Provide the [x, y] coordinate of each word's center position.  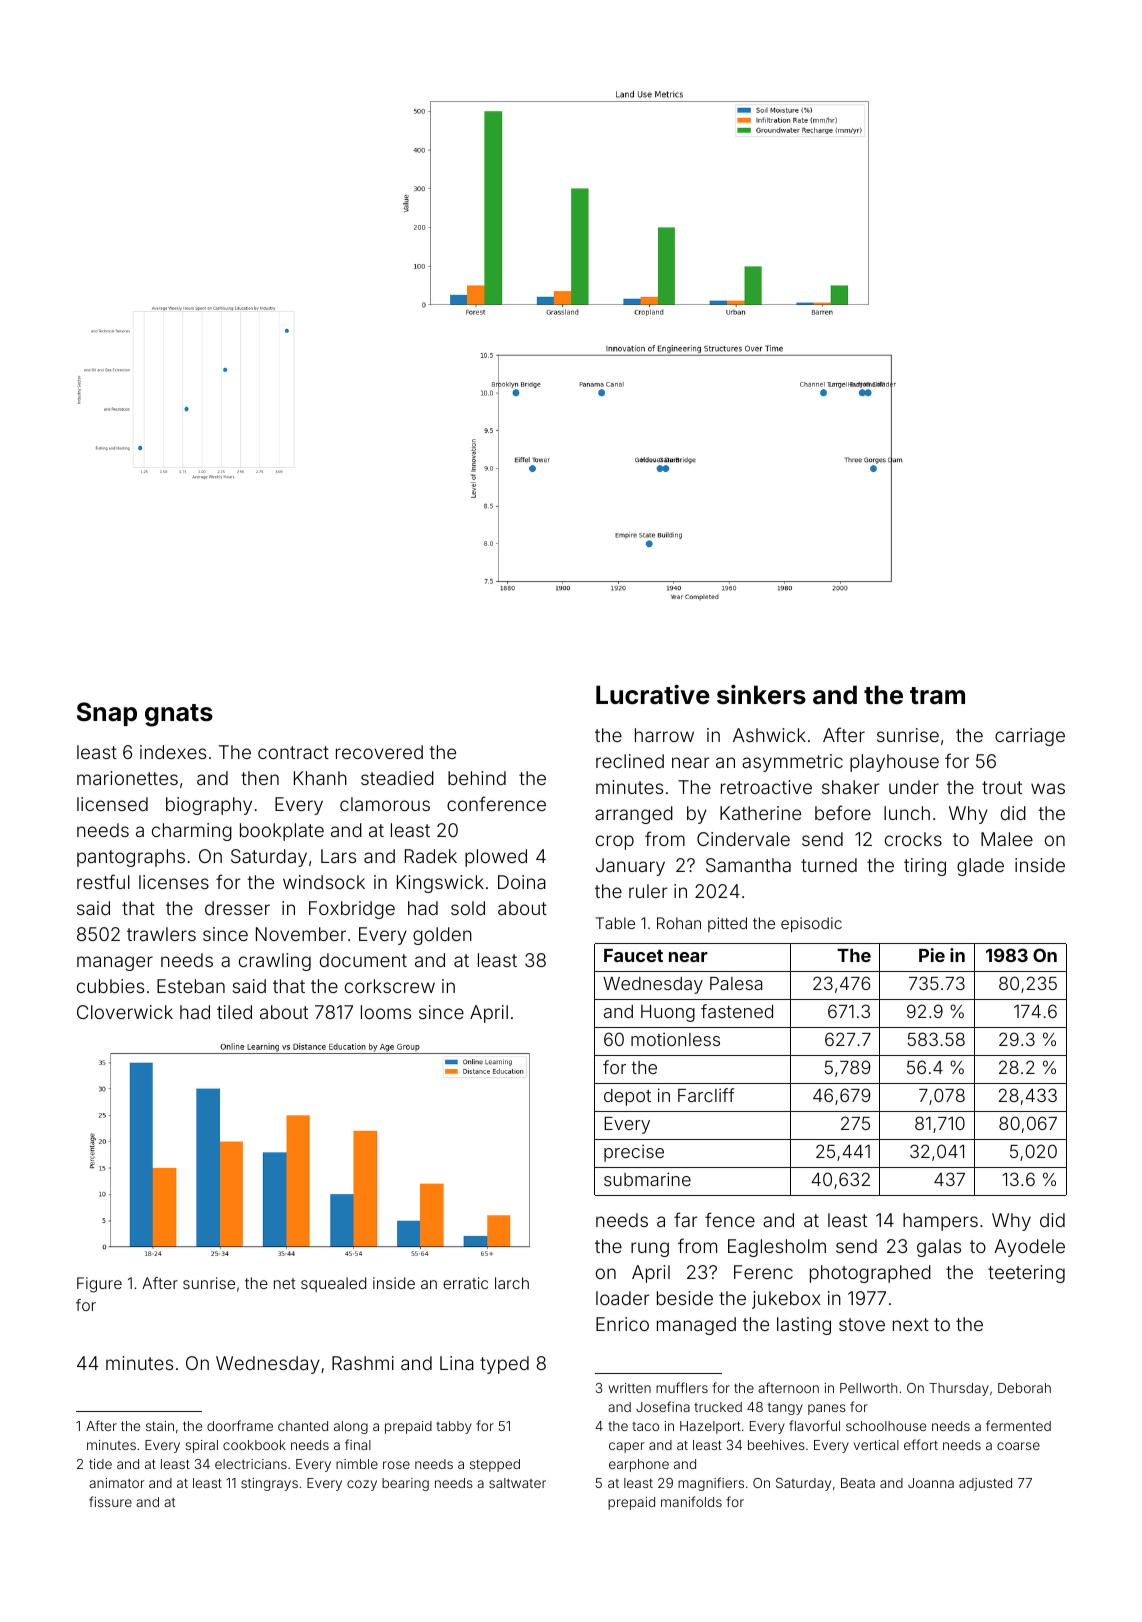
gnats [179, 715]
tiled [234, 1012]
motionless [675, 1039]
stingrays [269, 1484]
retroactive [766, 787]
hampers [940, 1222]
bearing [405, 1484]
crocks [913, 839]
